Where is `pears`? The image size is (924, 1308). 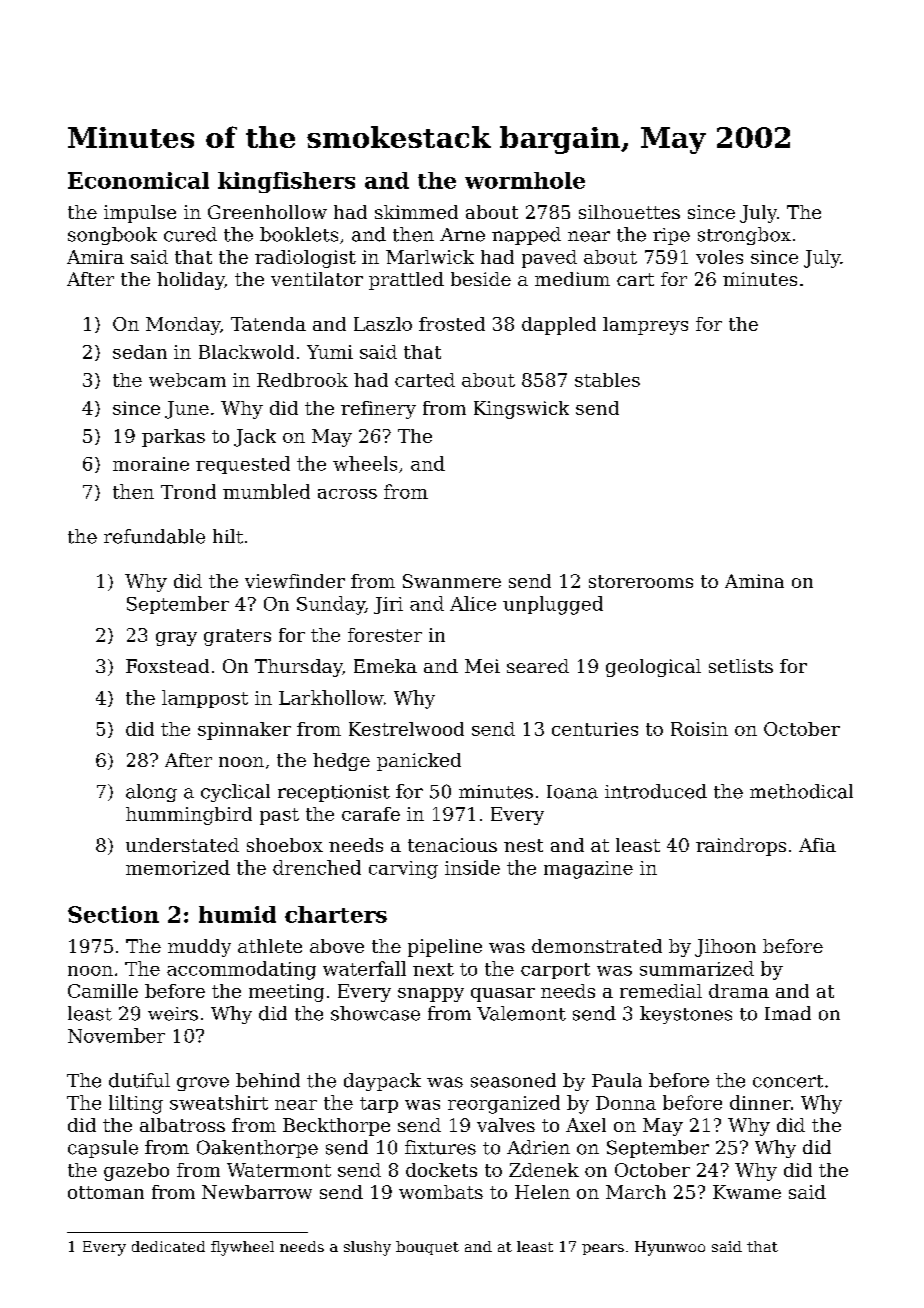 pears is located at coordinates (603, 1249).
